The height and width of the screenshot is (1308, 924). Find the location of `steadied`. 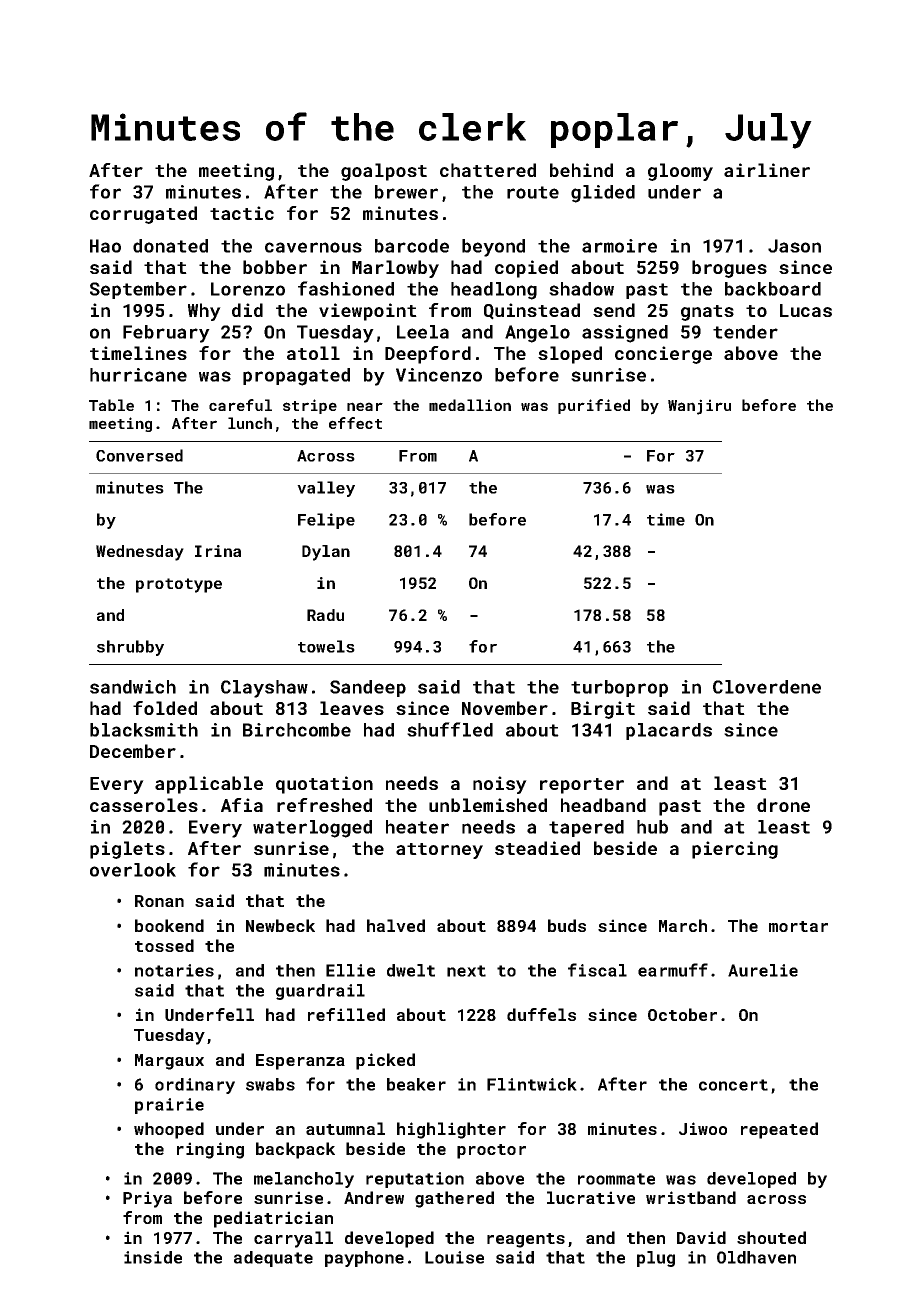

steadied is located at coordinates (537, 848).
